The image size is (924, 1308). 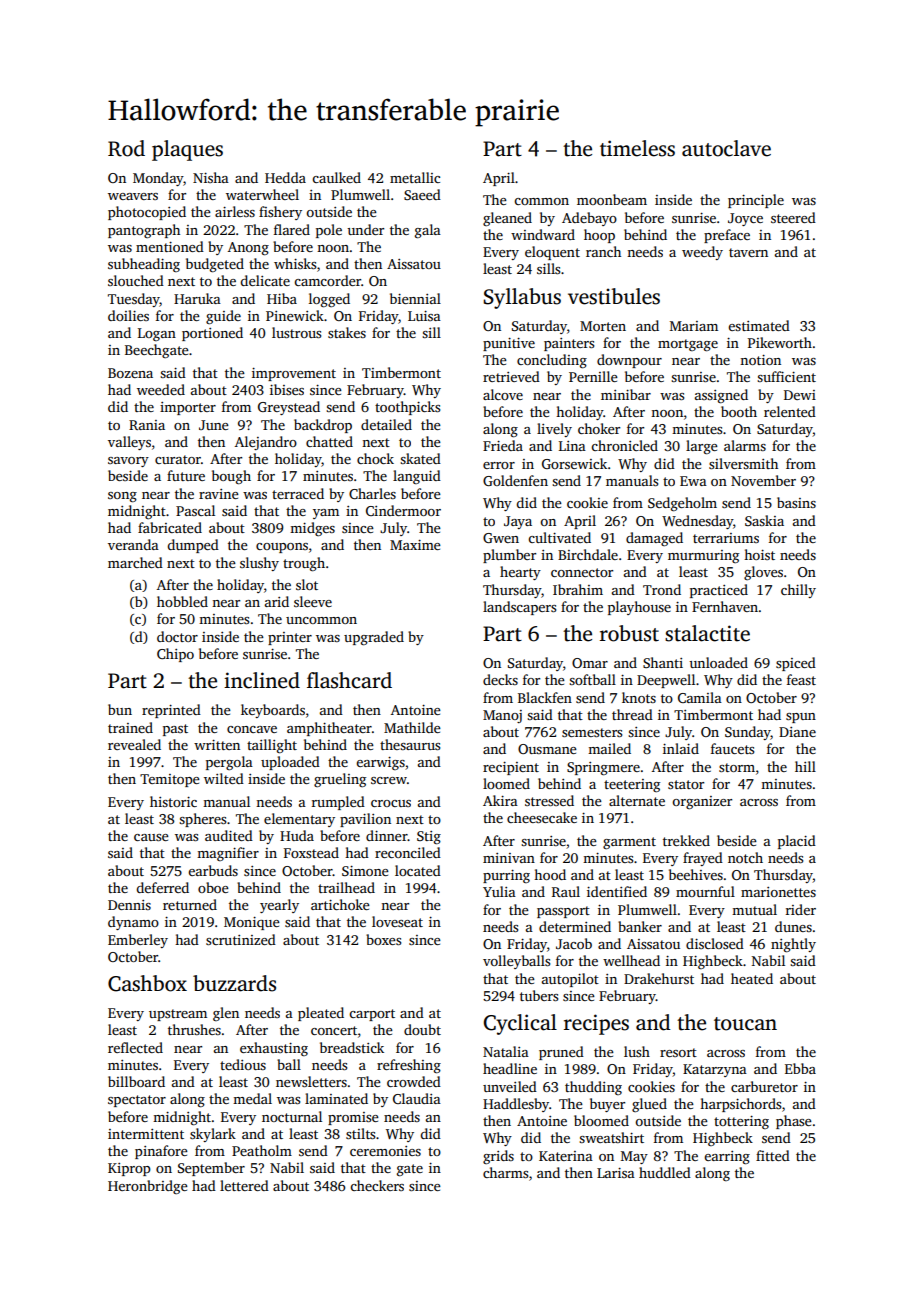 What do you see at coordinates (694, 326) in the page?
I see `Mariam` at bounding box center [694, 326].
